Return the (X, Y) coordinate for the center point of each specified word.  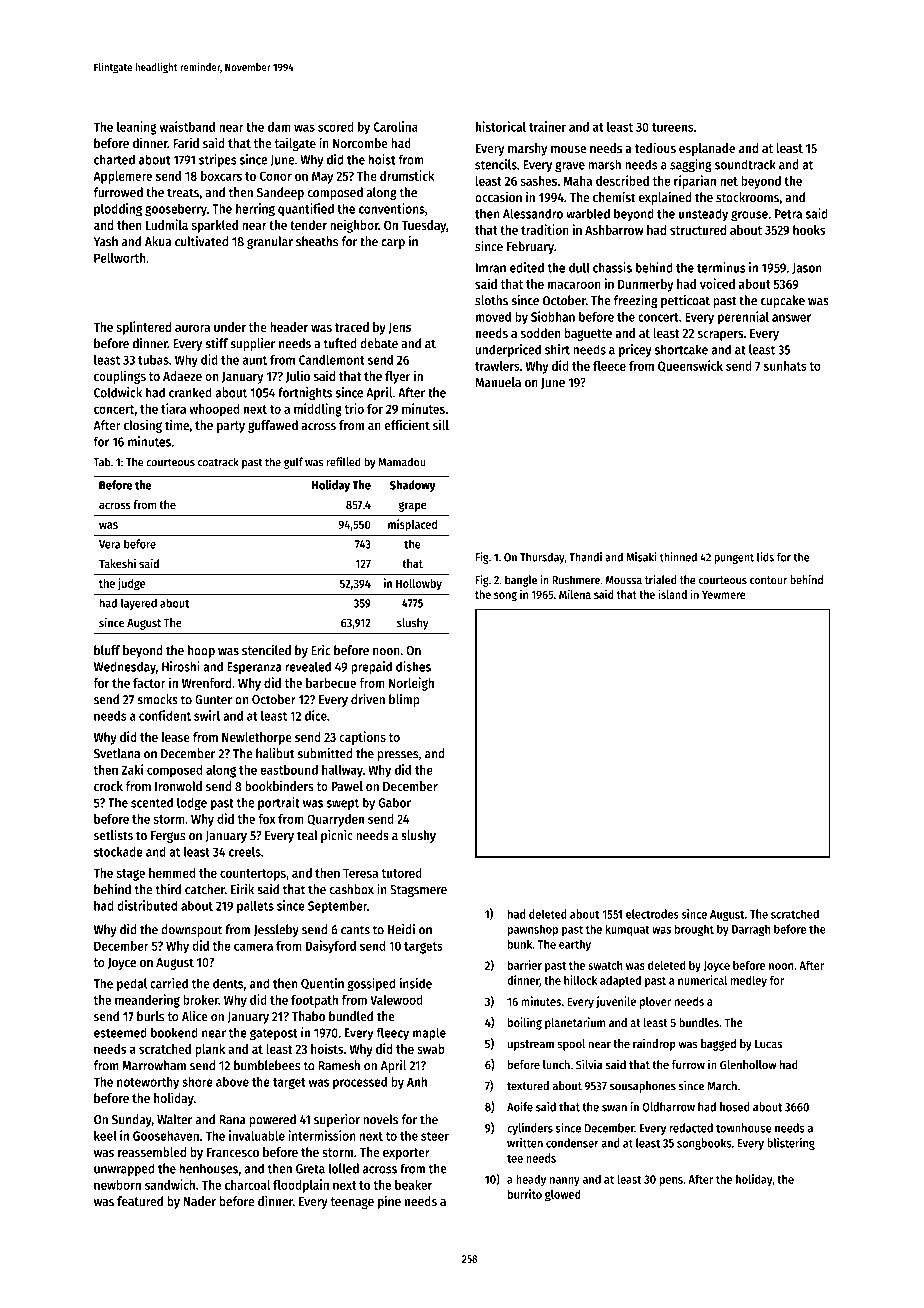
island (672, 594)
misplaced (412, 525)
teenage (352, 1203)
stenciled (266, 650)
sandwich (170, 1184)
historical (501, 126)
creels (245, 851)
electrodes (652, 914)
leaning (137, 128)
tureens (673, 127)
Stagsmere (418, 891)
